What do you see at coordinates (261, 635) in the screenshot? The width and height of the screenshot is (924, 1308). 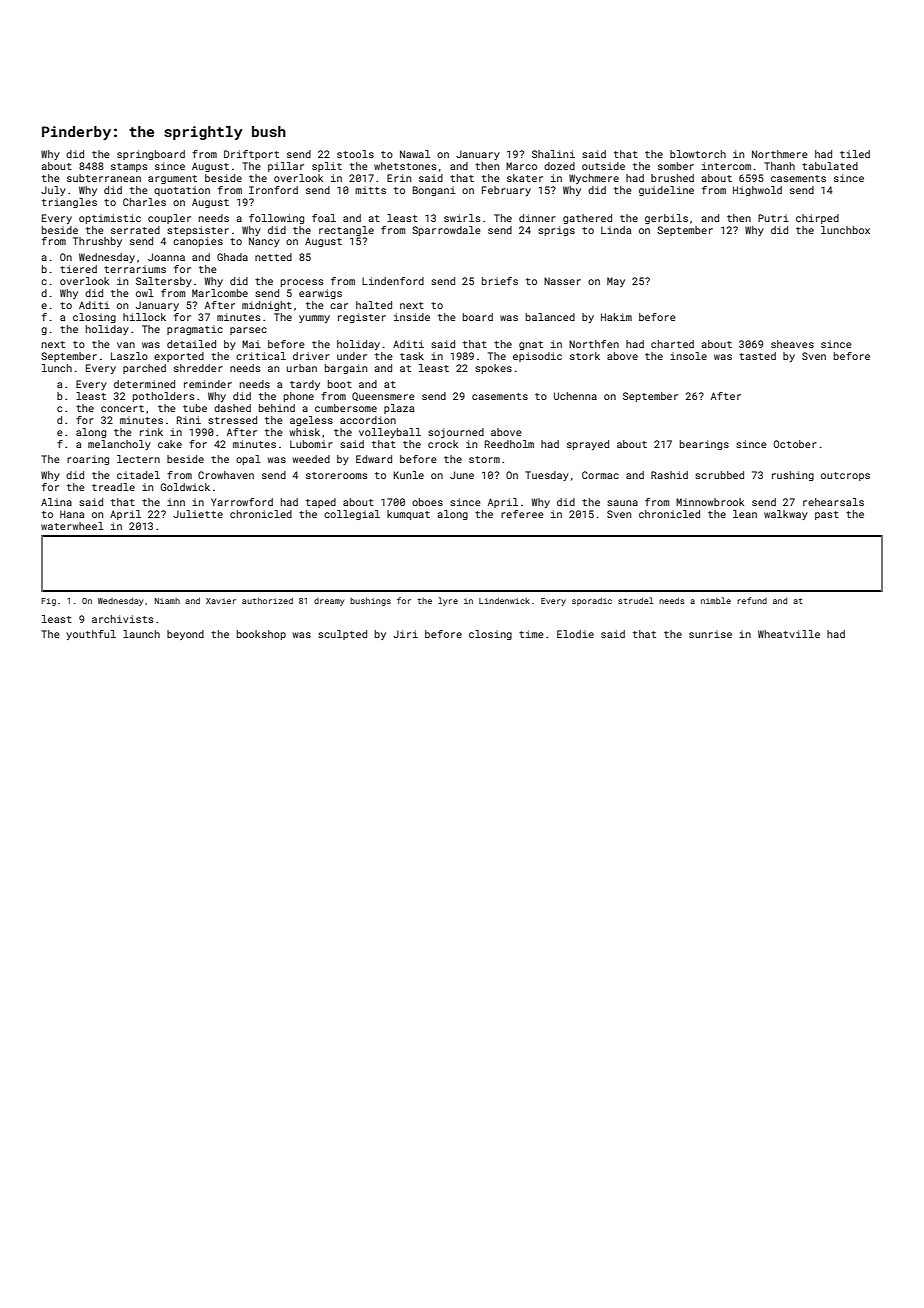 I see `bookshop` at bounding box center [261, 635].
